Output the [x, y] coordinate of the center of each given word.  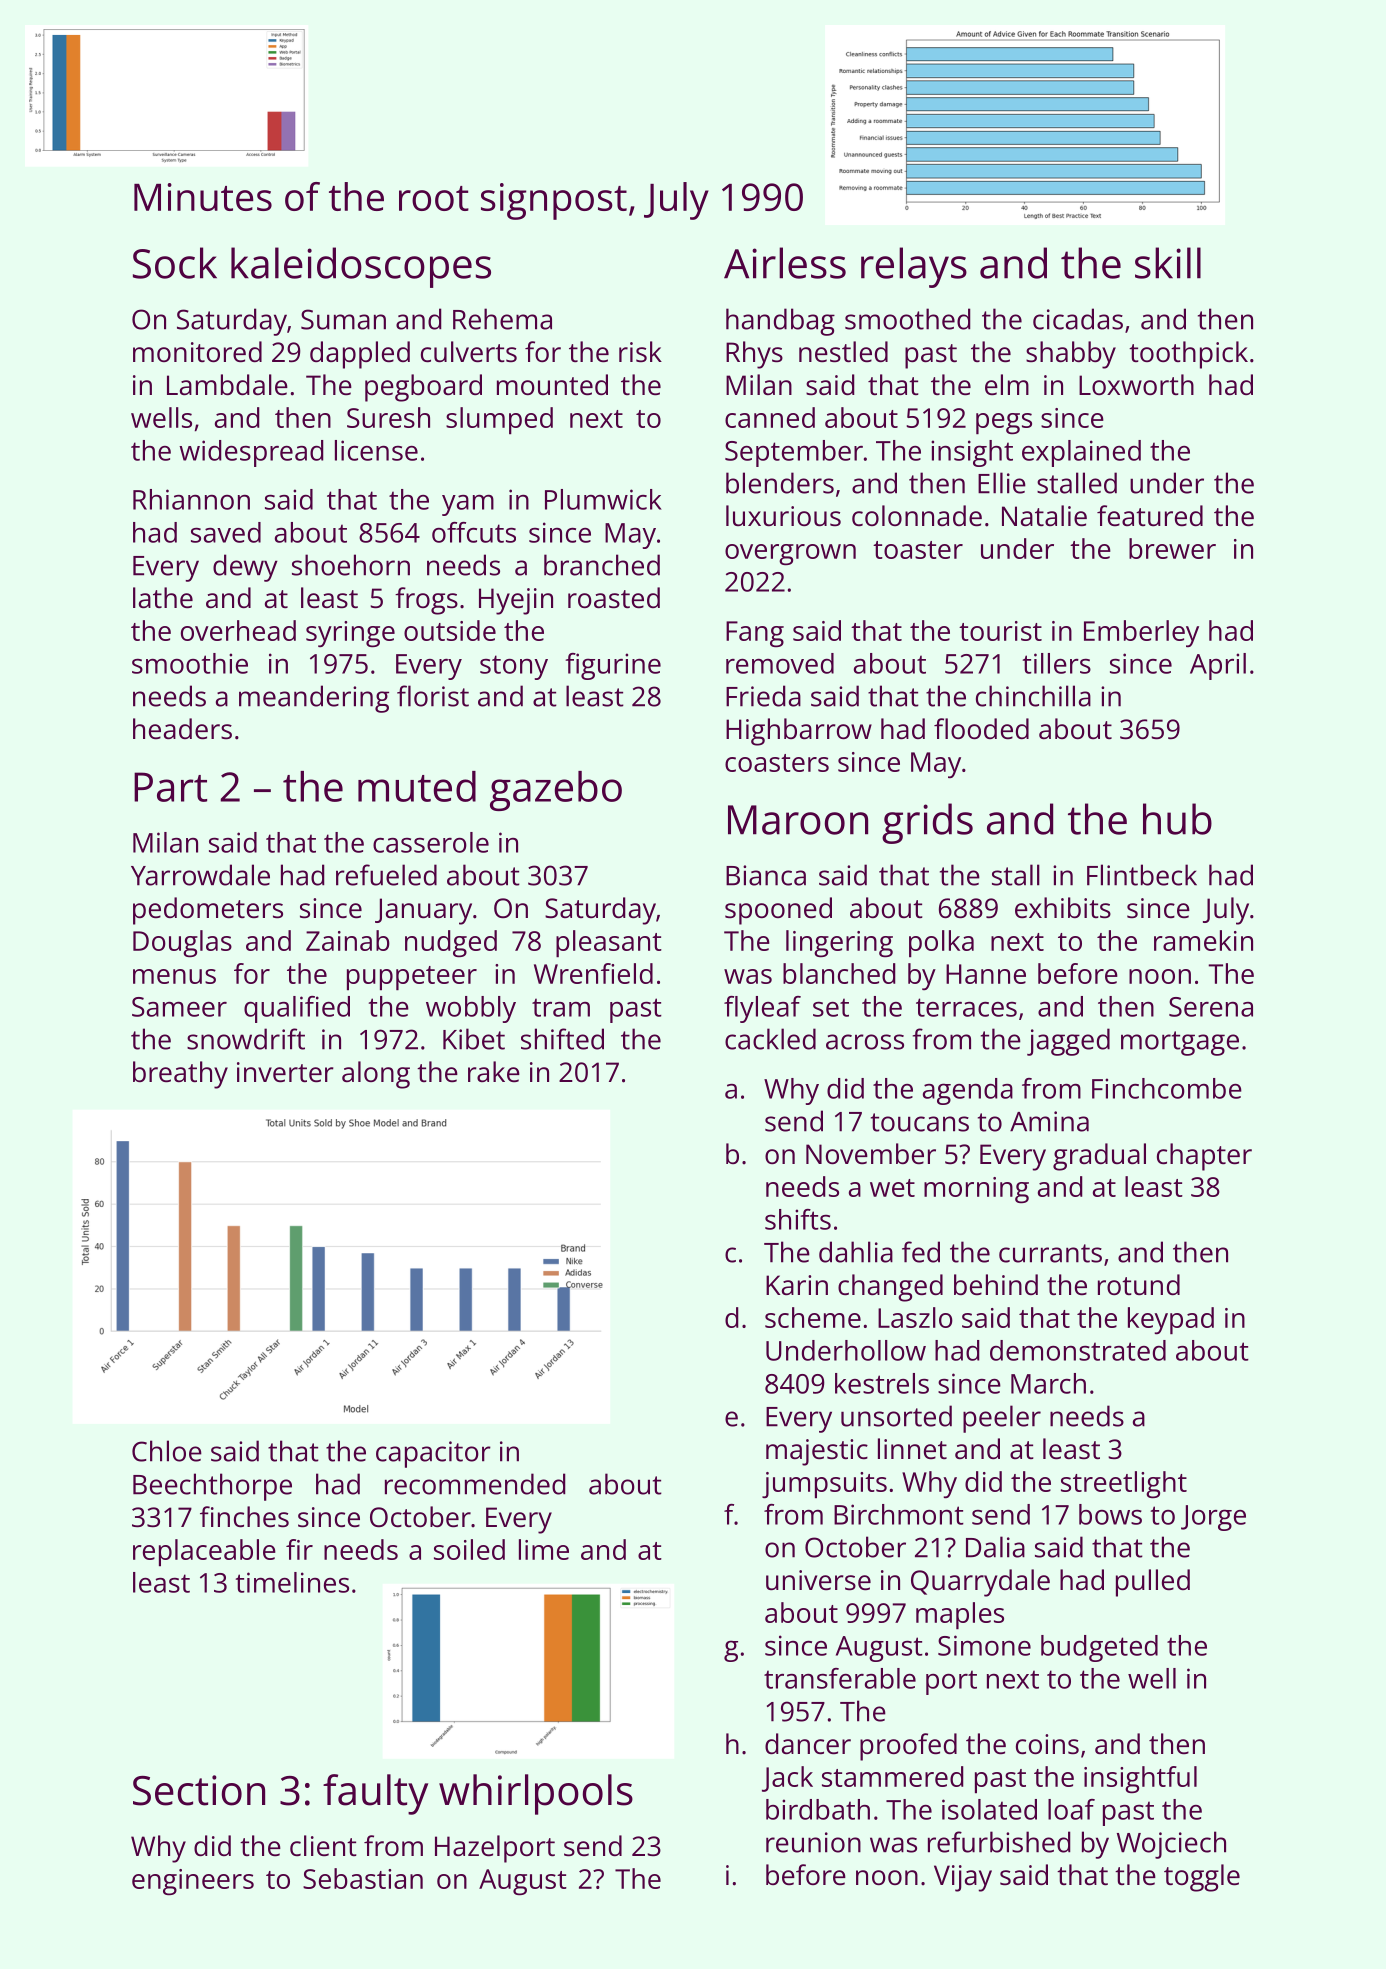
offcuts [474, 532]
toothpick [1188, 355]
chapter [1204, 1157]
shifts [798, 1219]
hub [1177, 819]
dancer [808, 1744]
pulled [1153, 1583]
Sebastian [363, 1878]
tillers [1057, 663]
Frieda [763, 696]
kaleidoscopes [361, 267]
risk [640, 351]
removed [780, 663]
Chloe [167, 1451]
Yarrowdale [200, 875]
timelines [292, 1582]
